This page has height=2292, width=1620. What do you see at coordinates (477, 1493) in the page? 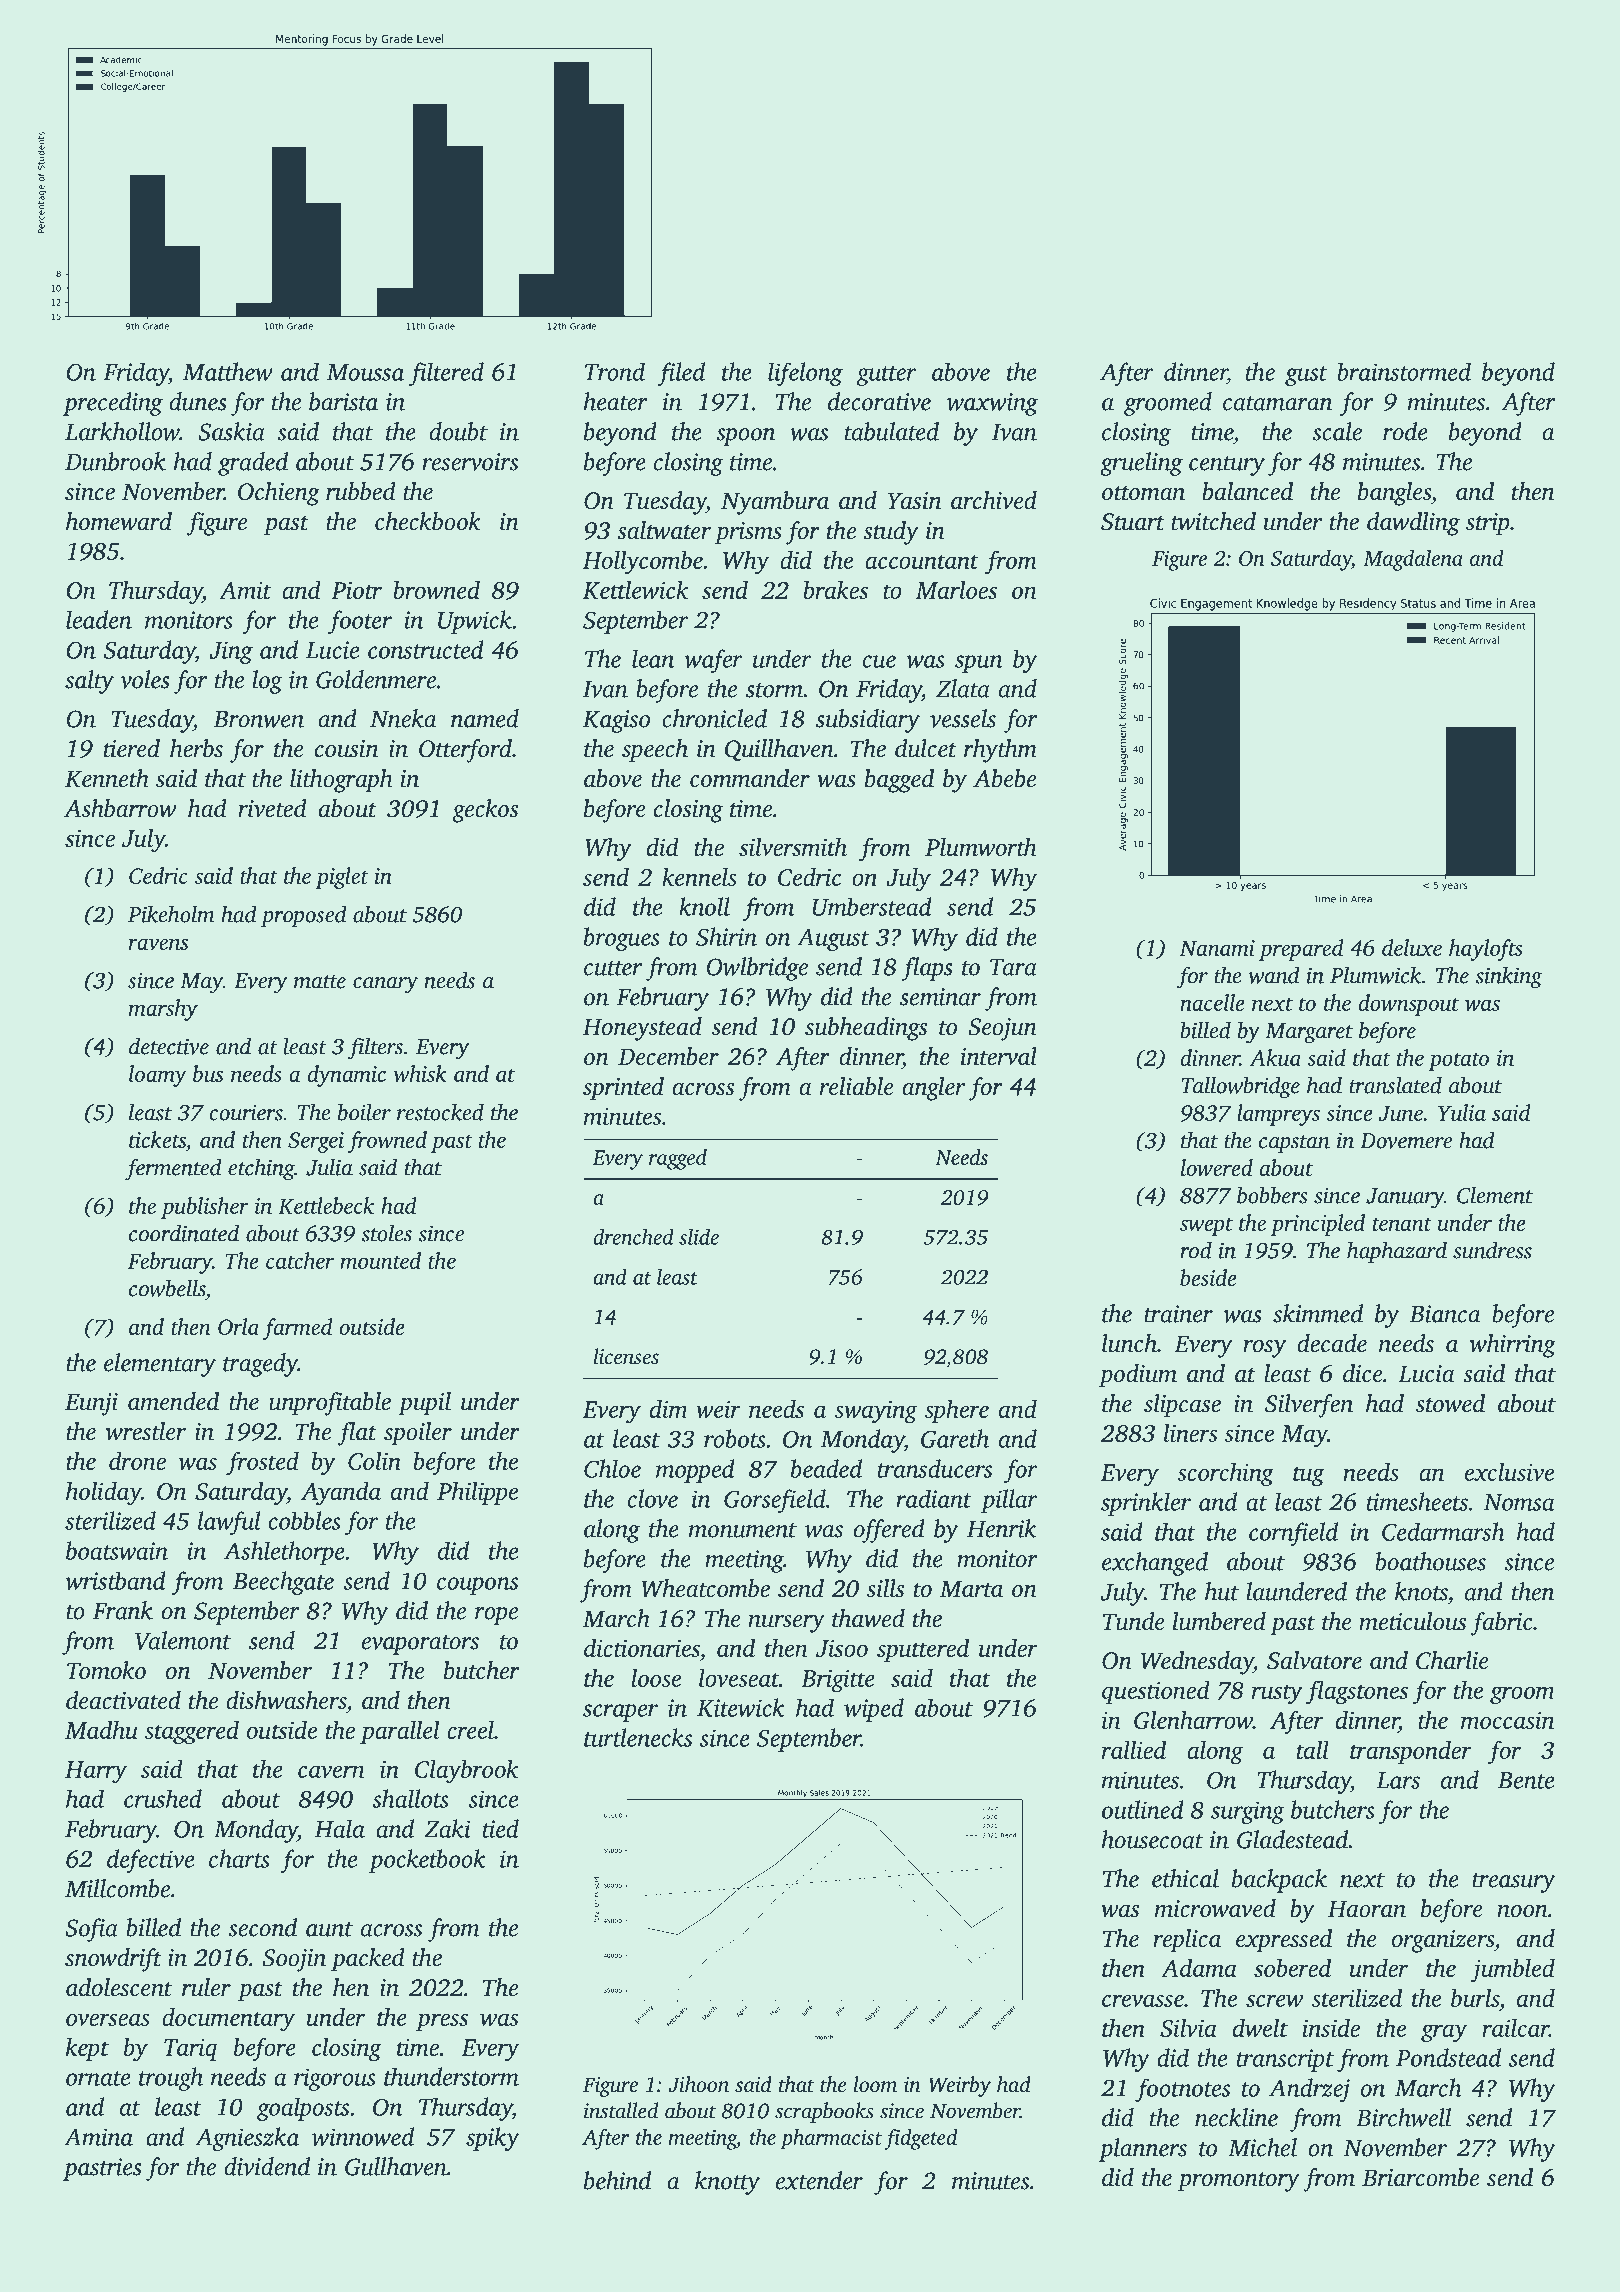
I see `Philippe` at bounding box center [477, 1493].
